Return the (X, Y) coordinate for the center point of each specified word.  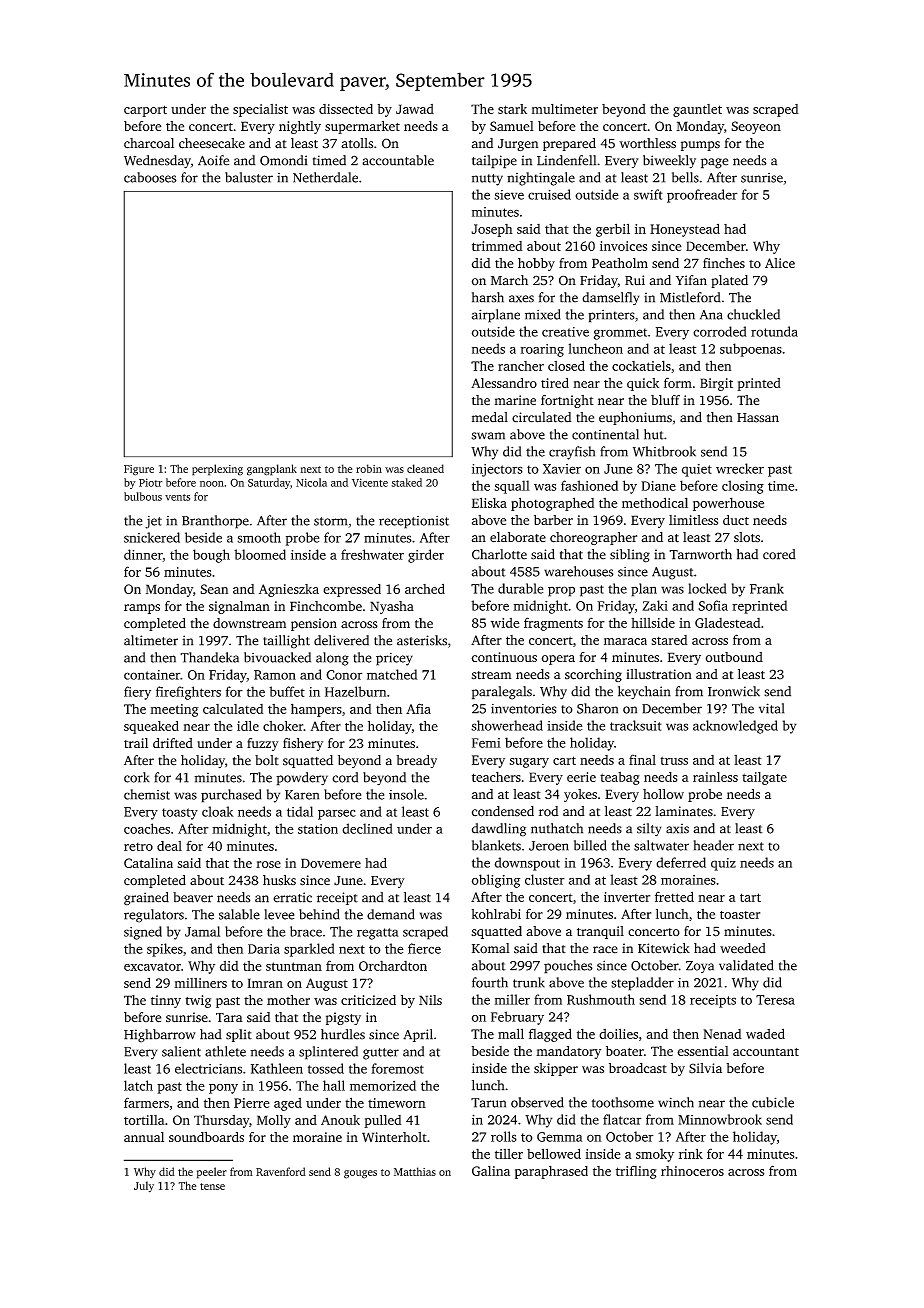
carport (145, 111)
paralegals (502, 693)
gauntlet (697, 110)
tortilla (144, 1120)
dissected (346, 109)
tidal (300, 811)
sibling (630, 556)
